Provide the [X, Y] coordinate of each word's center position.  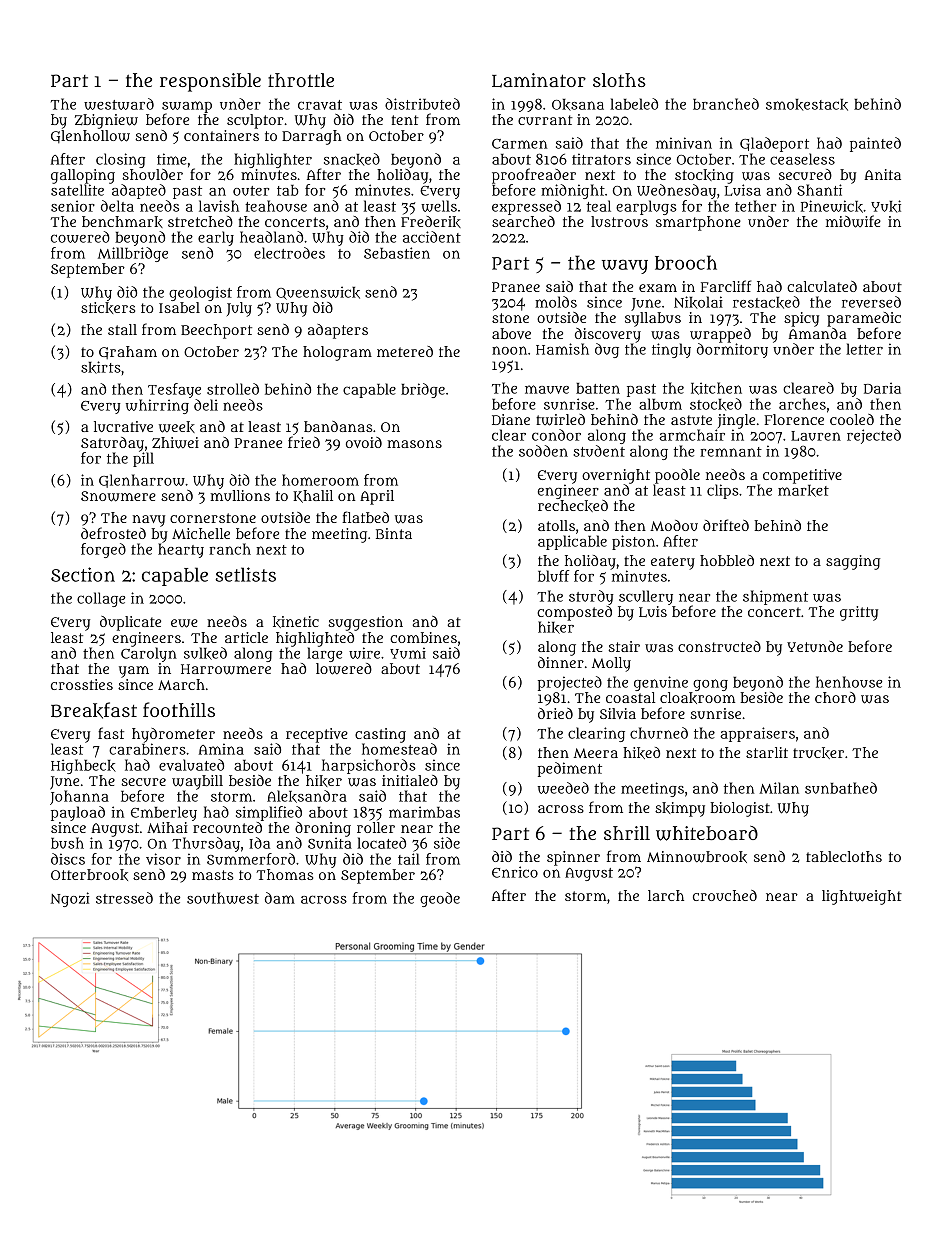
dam [280, 898]
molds [556, 302]
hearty [181, 550]
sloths [619, 80]
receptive [317, 735]
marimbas [424, 812]
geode [440, 899]
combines [423, 637]
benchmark [122, 222]
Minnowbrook [697, 857]
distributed [422, 104]
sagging [853, 562]
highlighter [273, 160]
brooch [686, 262]
